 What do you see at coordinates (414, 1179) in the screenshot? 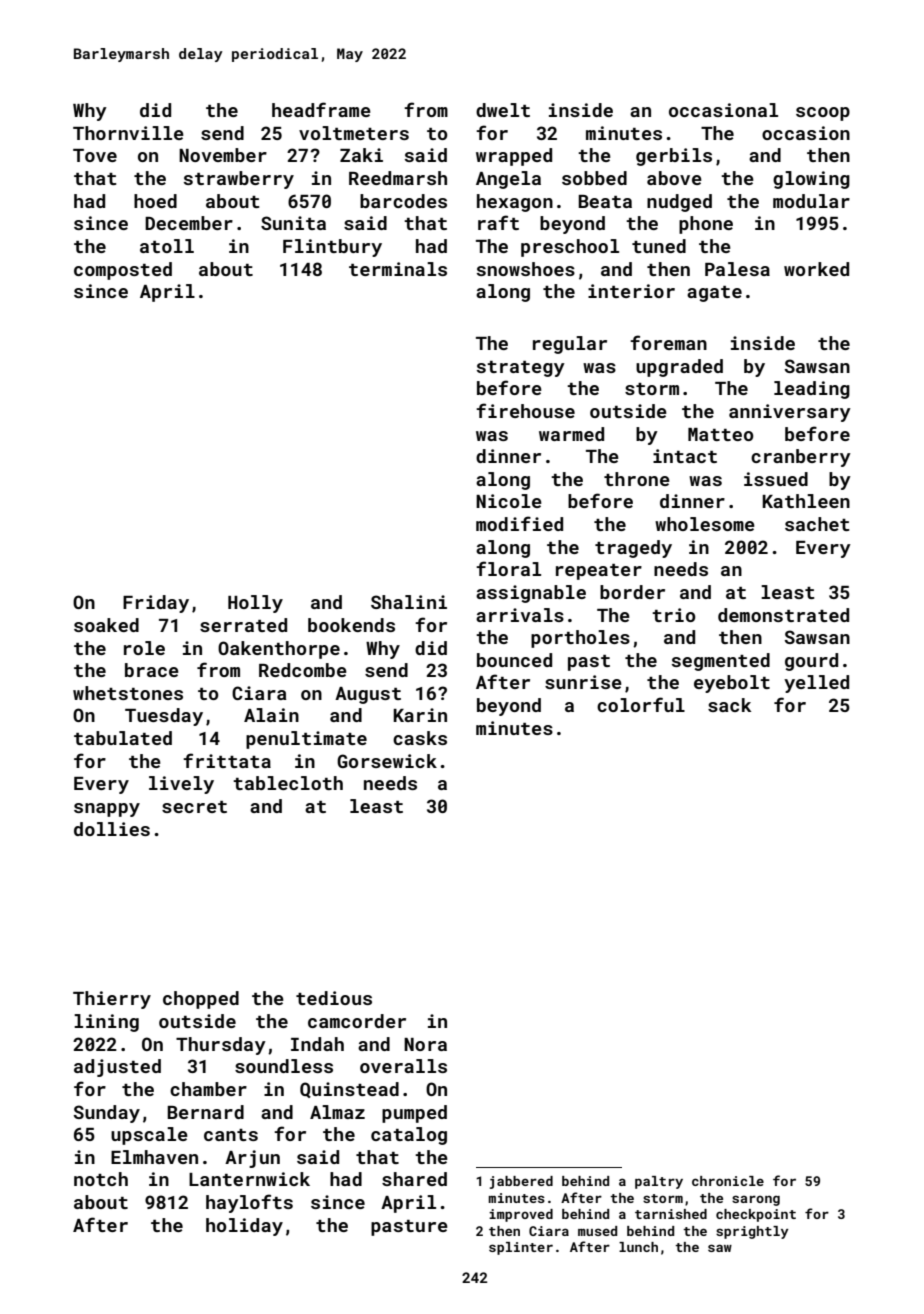
I see `shared` at bounding box center [414, 1179].
